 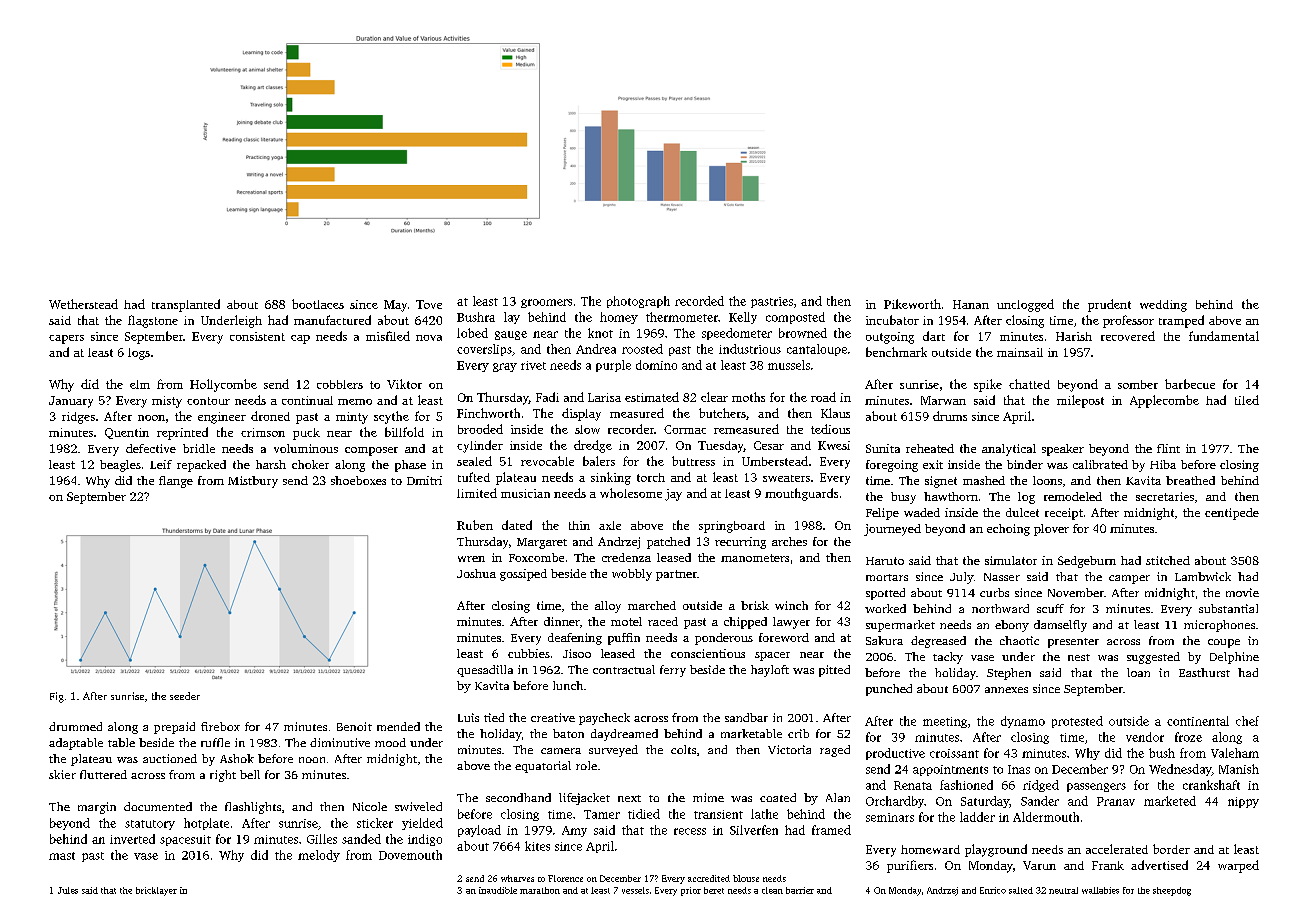 I want to click on Valeham, so click(x=1235, y=753).
